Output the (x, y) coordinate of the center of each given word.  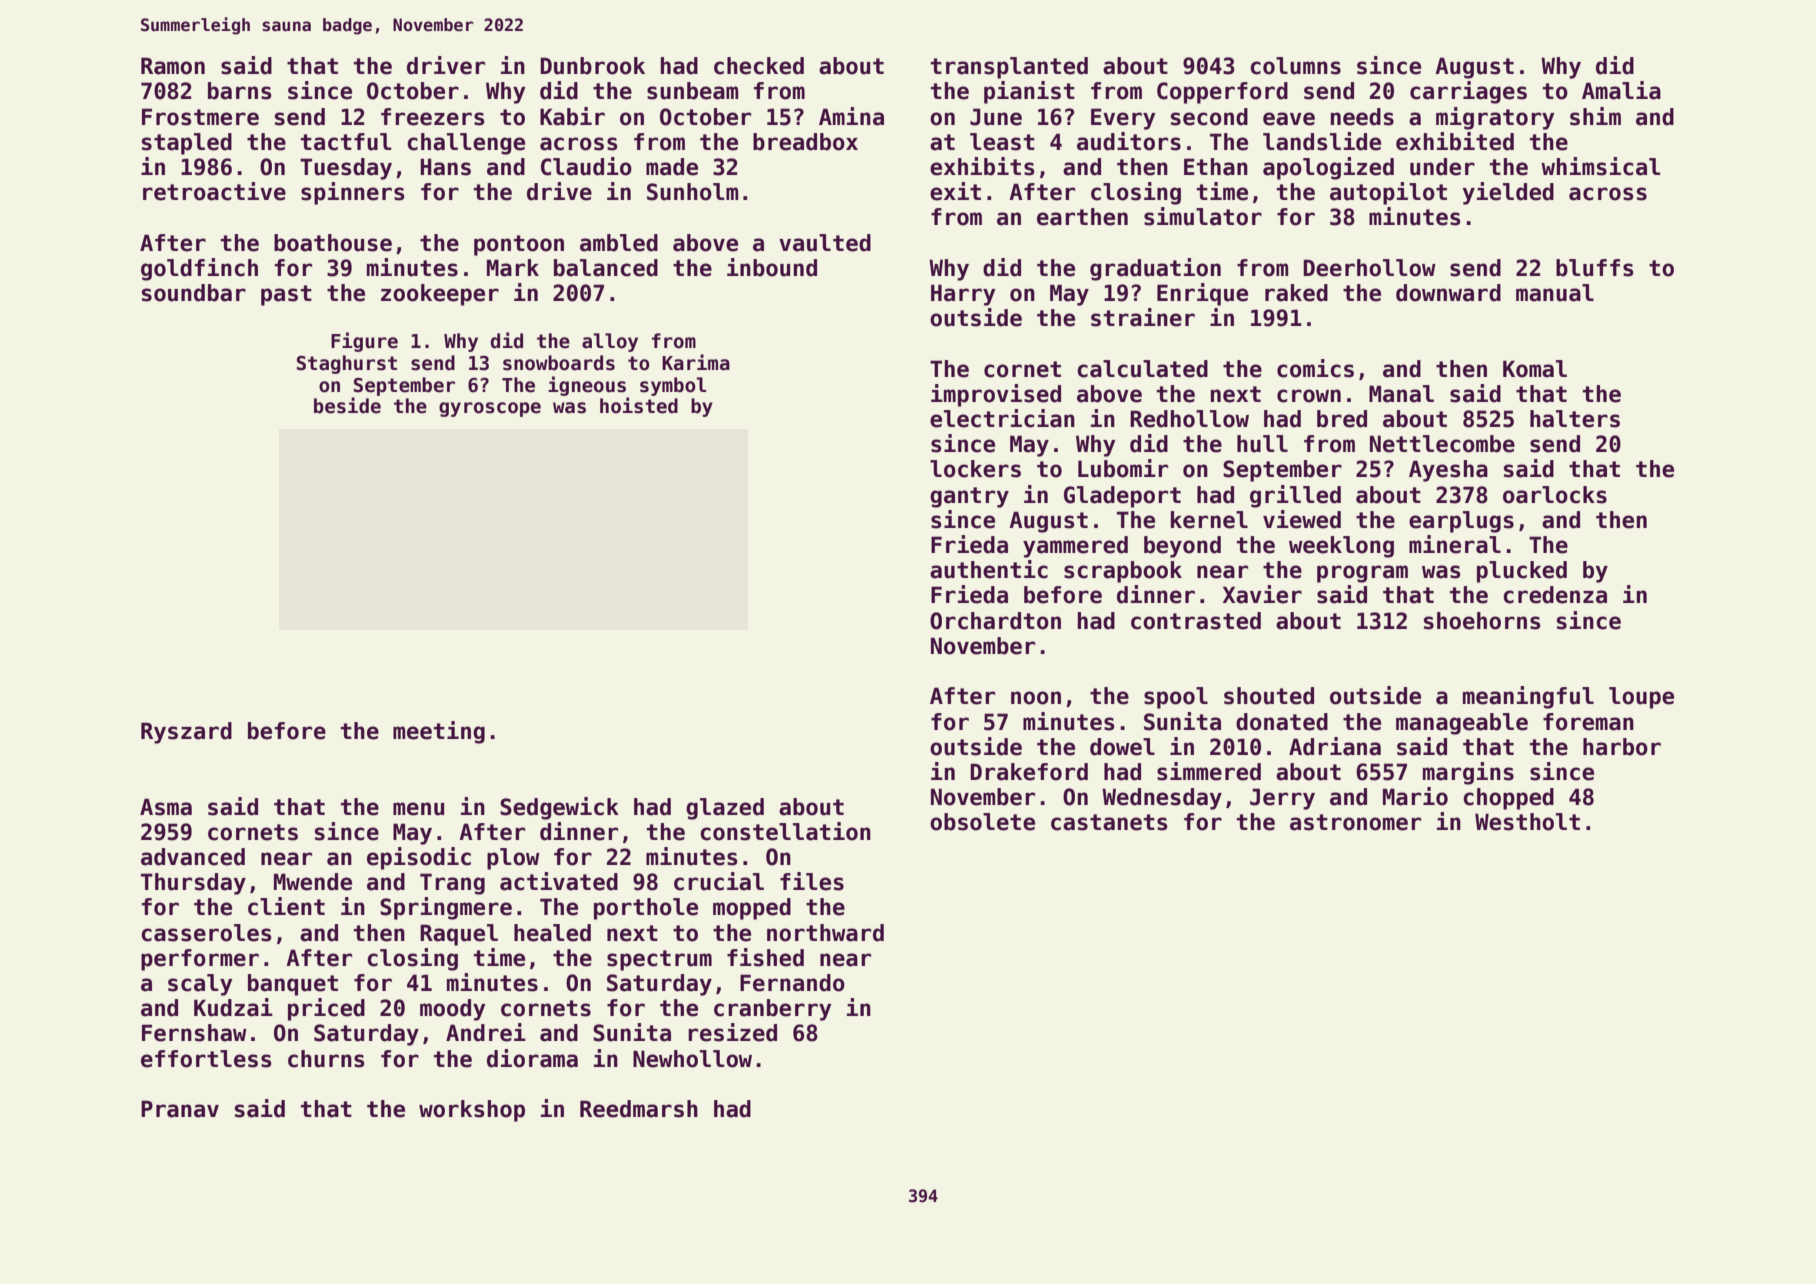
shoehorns (1482, 621)
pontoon (519, 245)
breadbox (805, 142)
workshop (472, 1111)
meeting (439, 732)
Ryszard (186, 733)
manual (1555, 293)
